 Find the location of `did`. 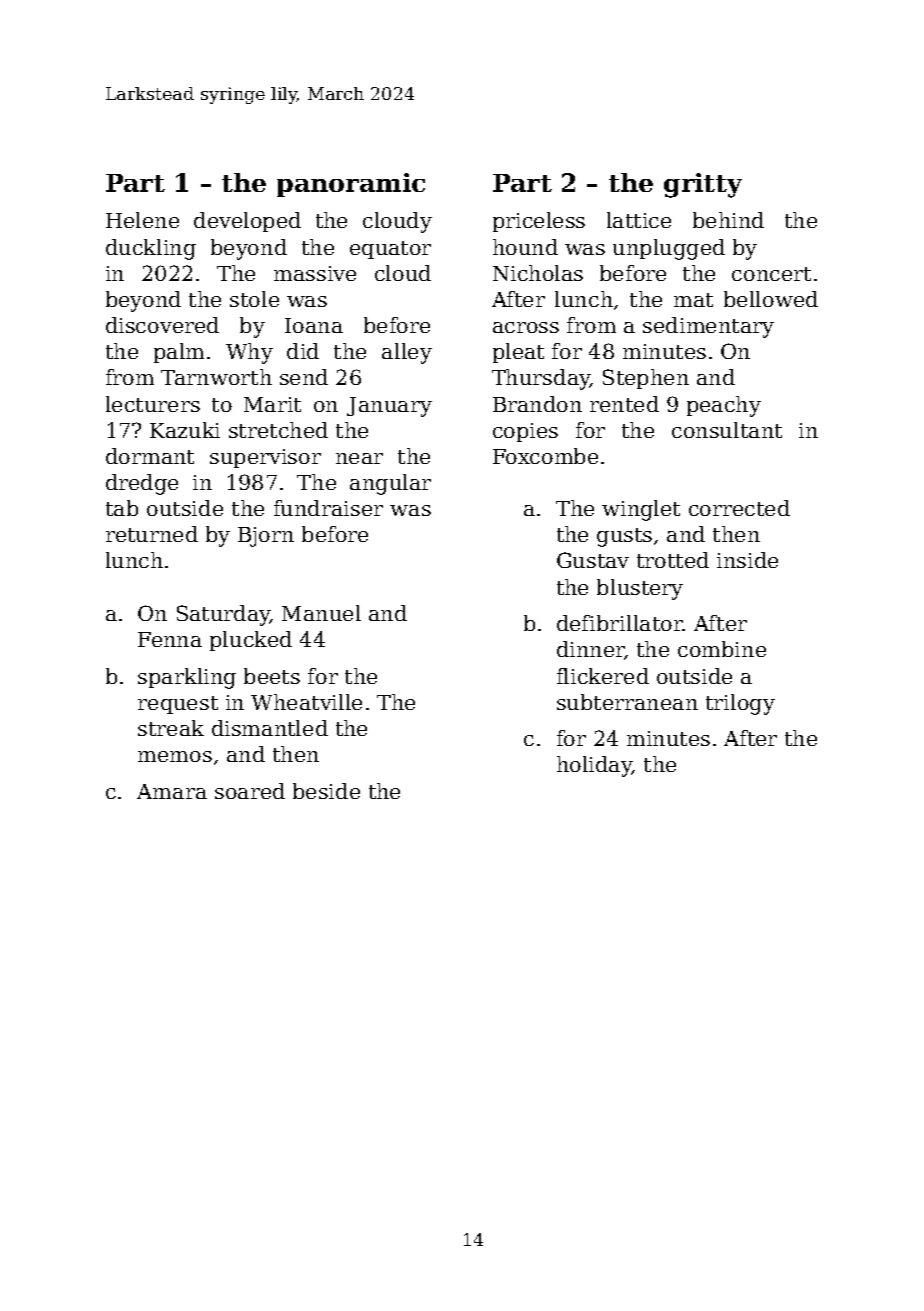

did is located at coordinates (303, 351).
